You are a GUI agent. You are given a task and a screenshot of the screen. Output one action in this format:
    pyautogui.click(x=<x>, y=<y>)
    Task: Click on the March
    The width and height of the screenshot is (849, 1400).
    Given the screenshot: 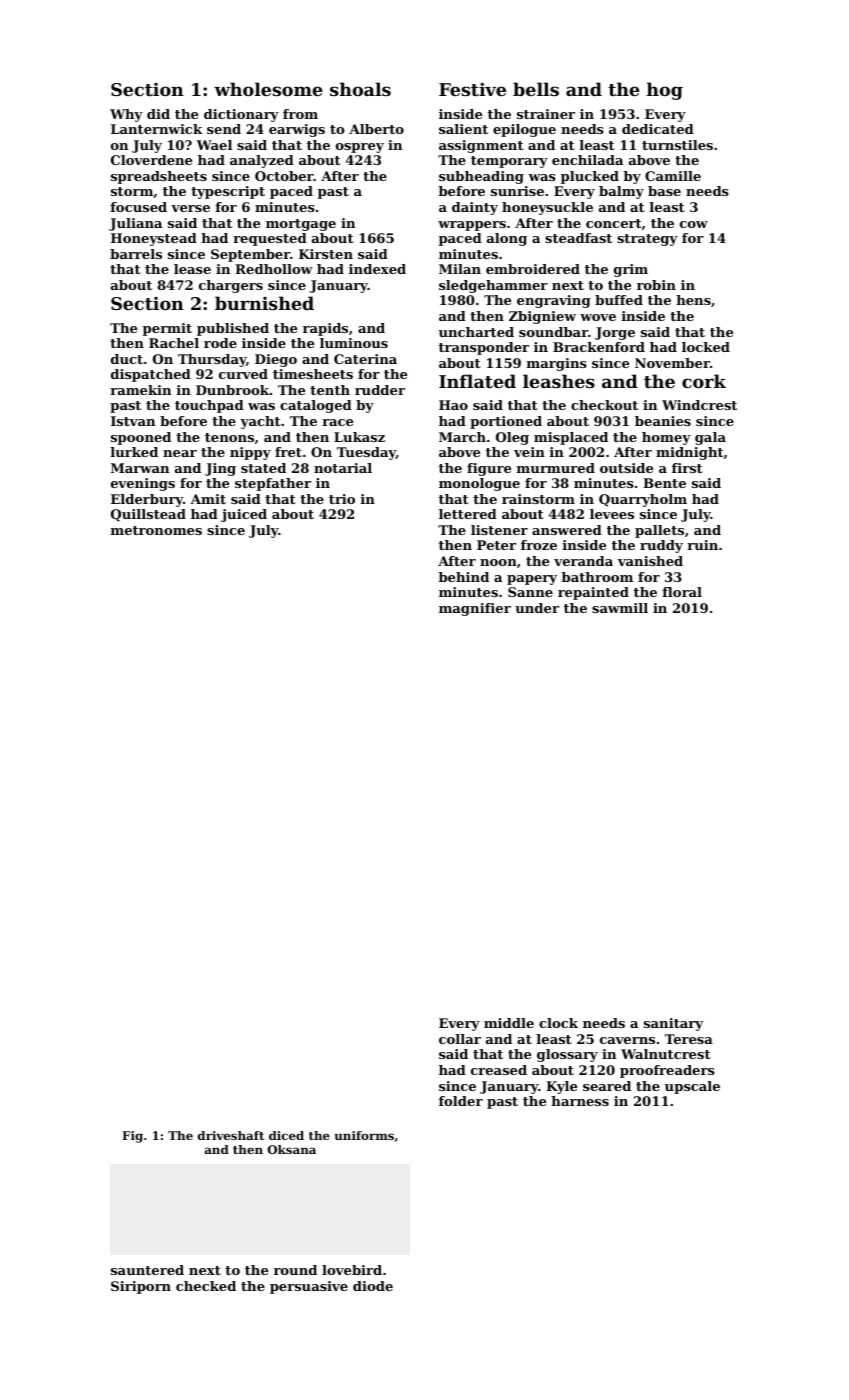 What is the action you would take?
    pyautogui.click(x=462, y=437)
